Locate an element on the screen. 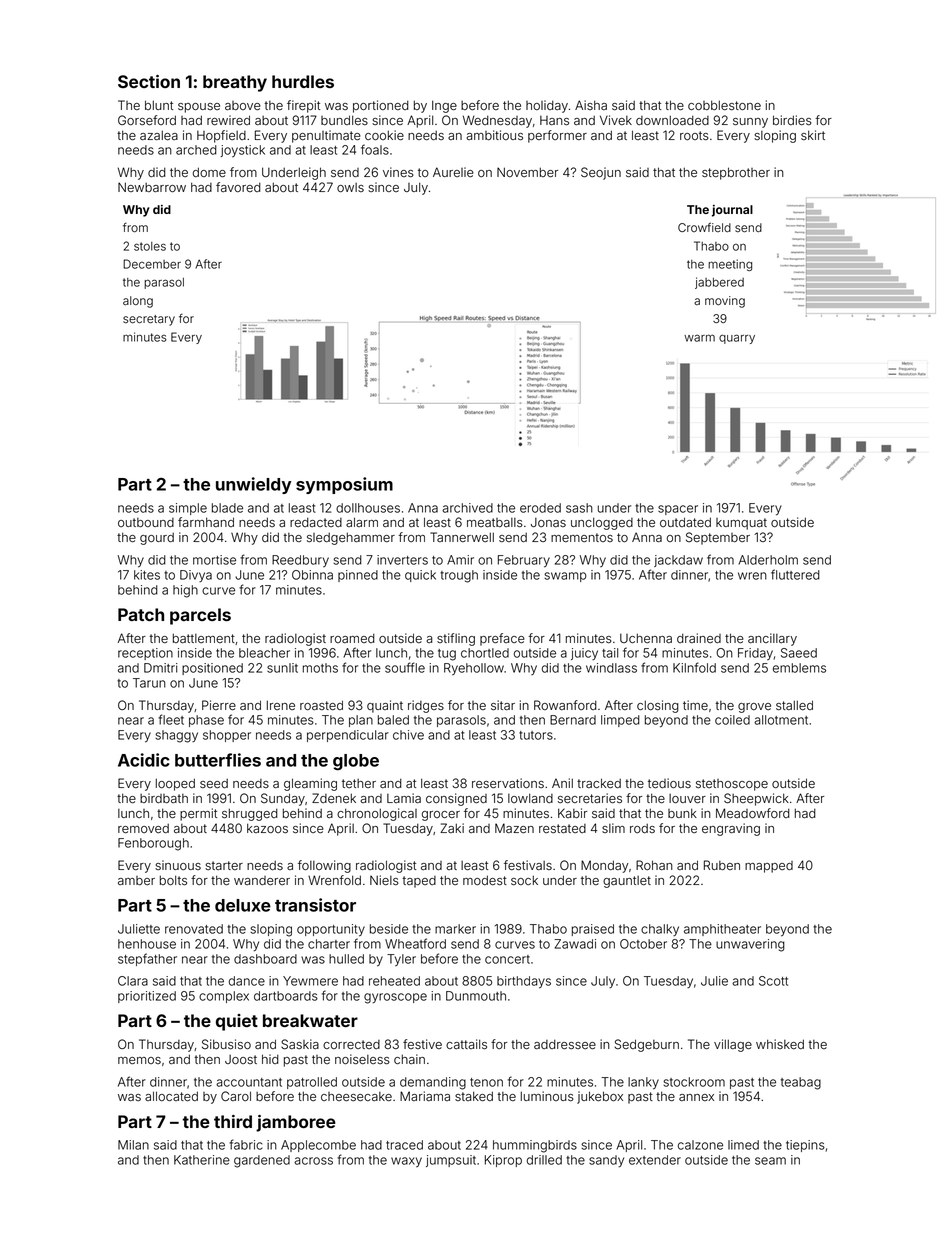  globe is located at coordinates (356, 762).
